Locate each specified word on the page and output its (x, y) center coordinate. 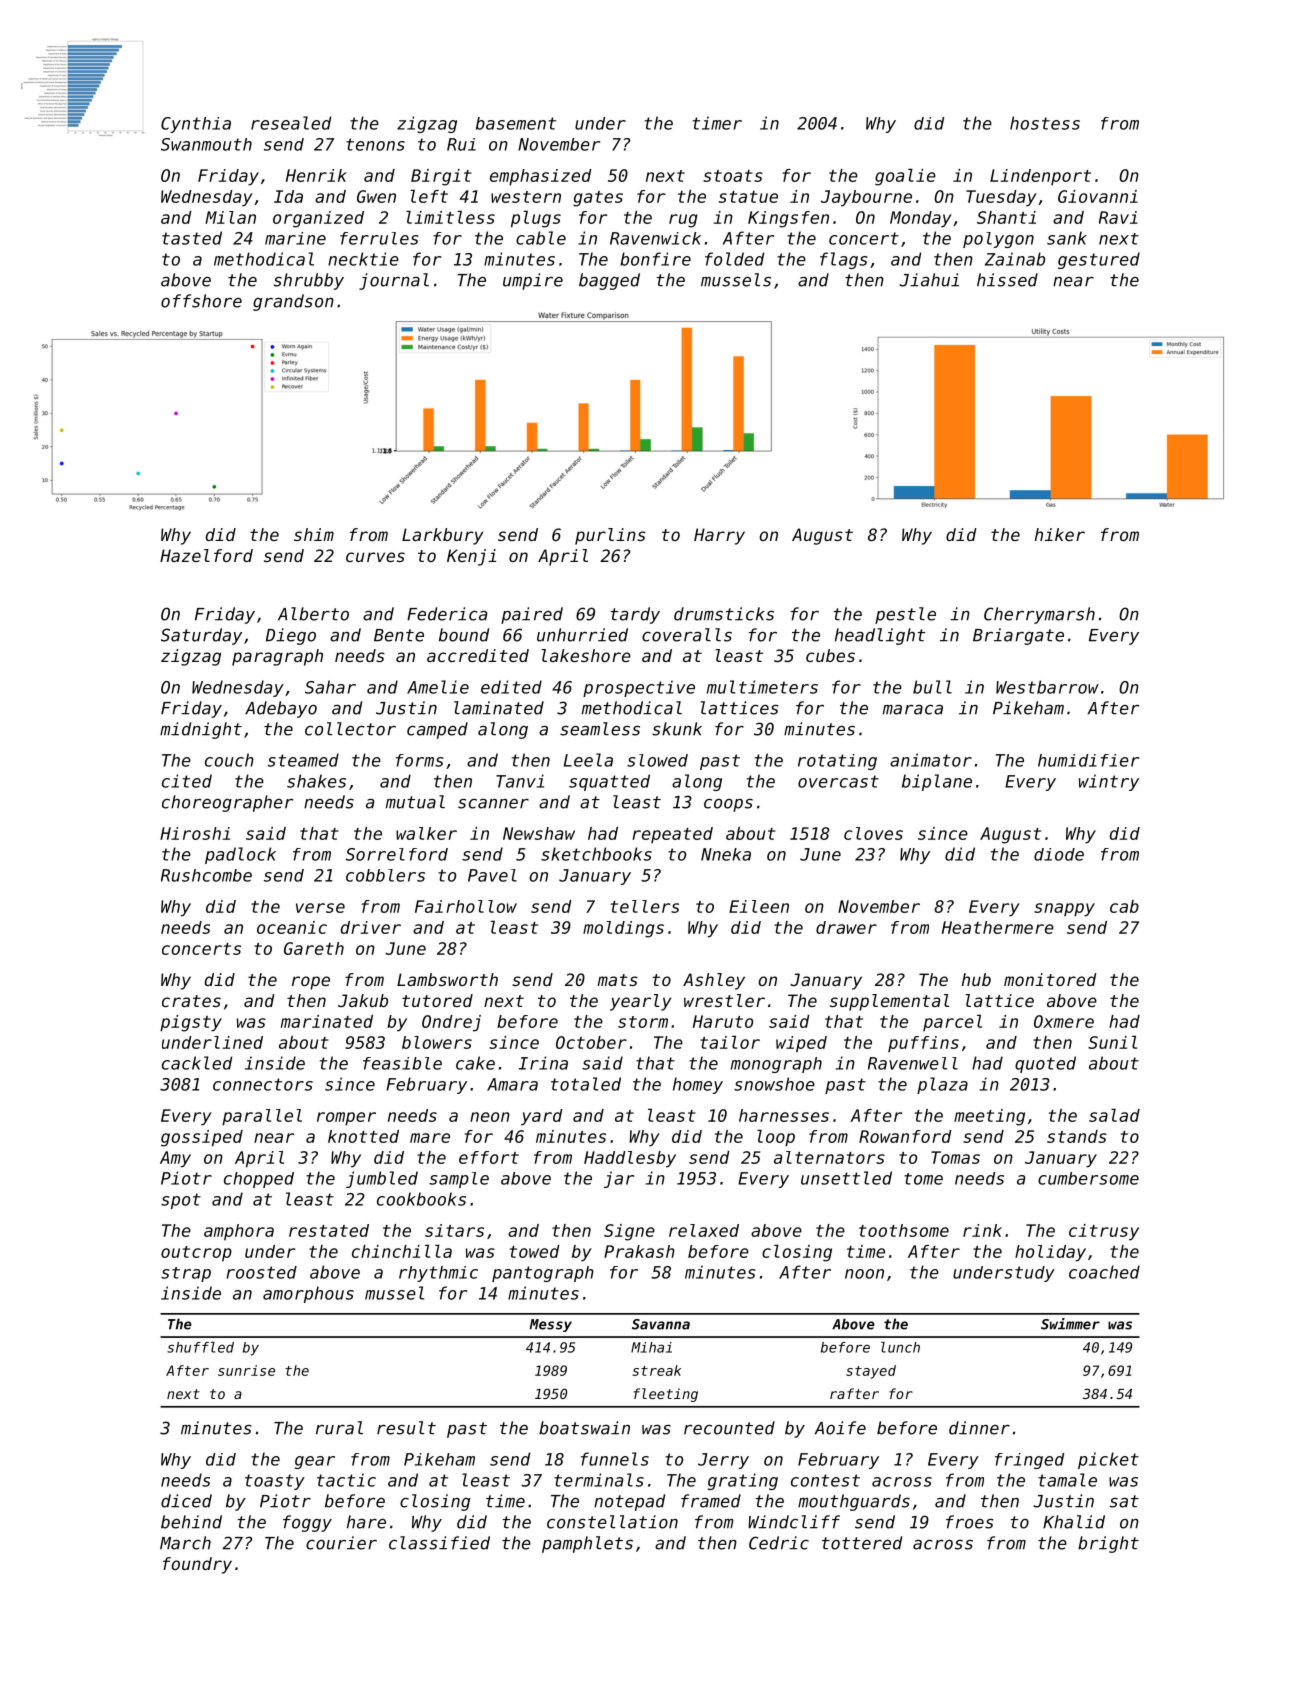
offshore (201, 301)
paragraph (277, 657)
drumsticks (724, 614)
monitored (1050, 979)
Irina (543, 1063)
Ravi (1118, 217)
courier (341, 1543)
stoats (733, 176)
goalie (905, 177)
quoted (1045, 1064)
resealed (291, 123)
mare (430, 1138)
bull (932, 687)
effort (489, 1157)
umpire (533, 281)
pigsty (191, 1023)
